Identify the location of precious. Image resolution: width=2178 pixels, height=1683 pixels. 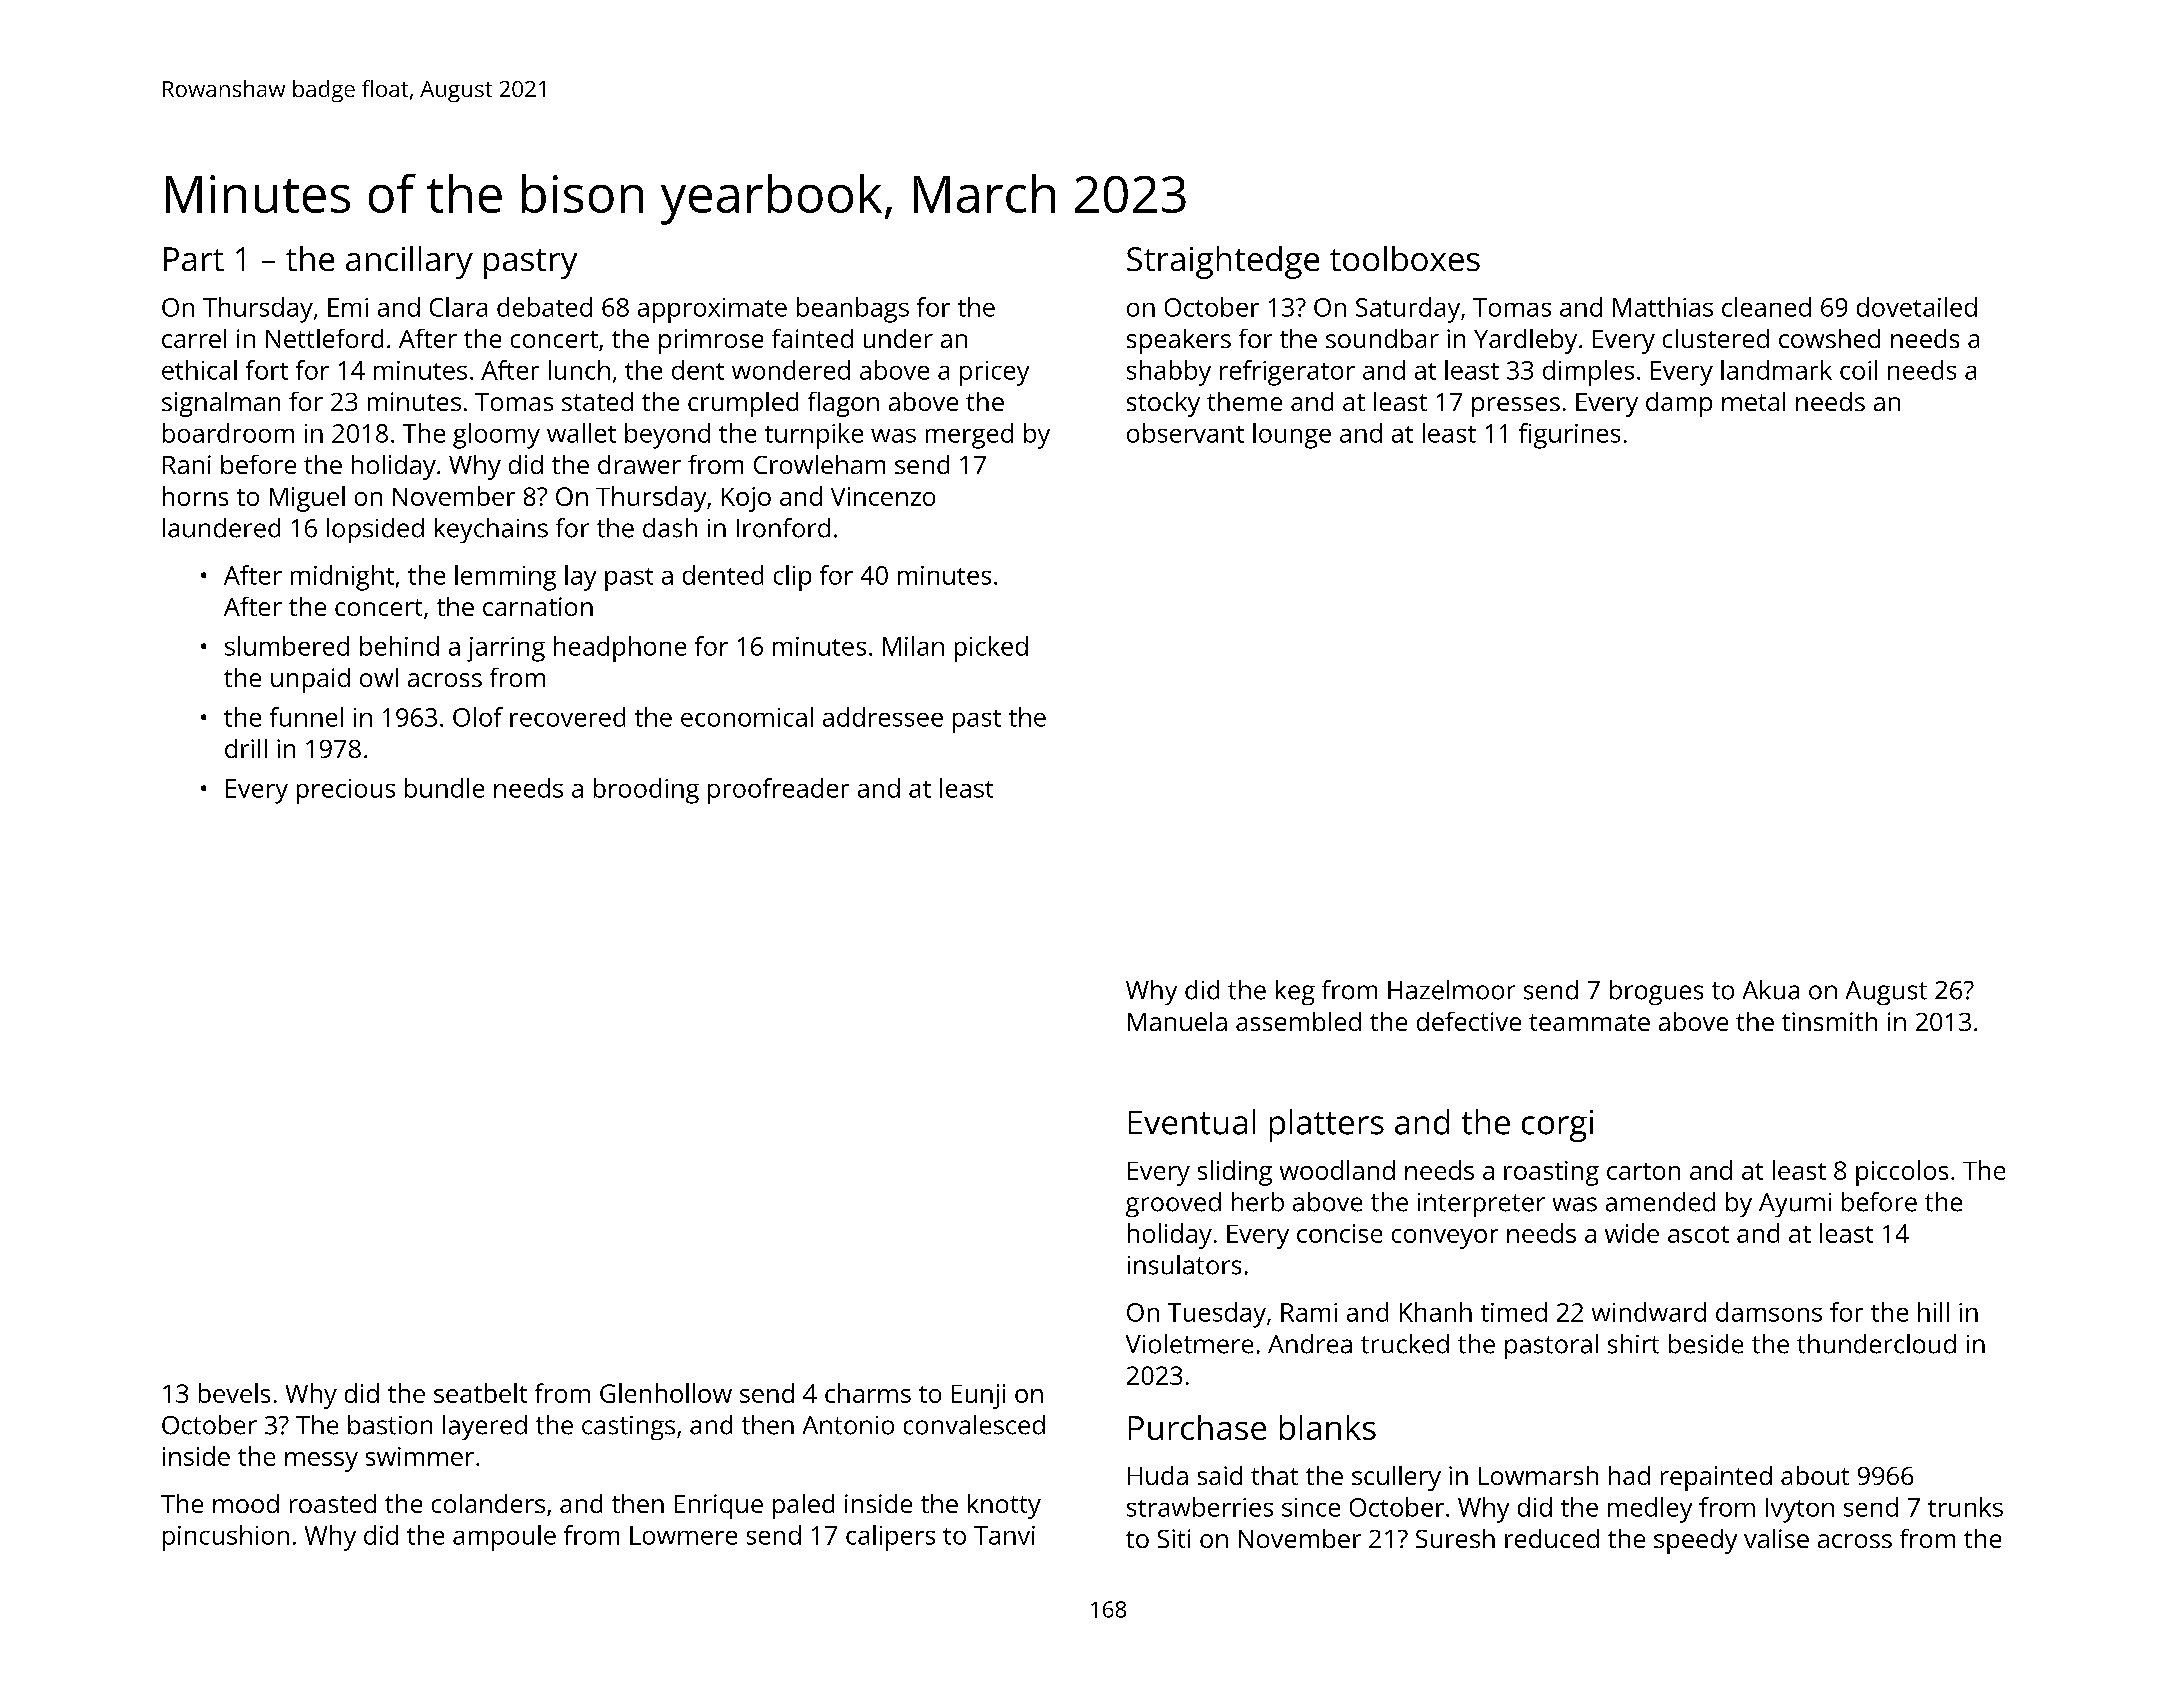
(346, 791).
